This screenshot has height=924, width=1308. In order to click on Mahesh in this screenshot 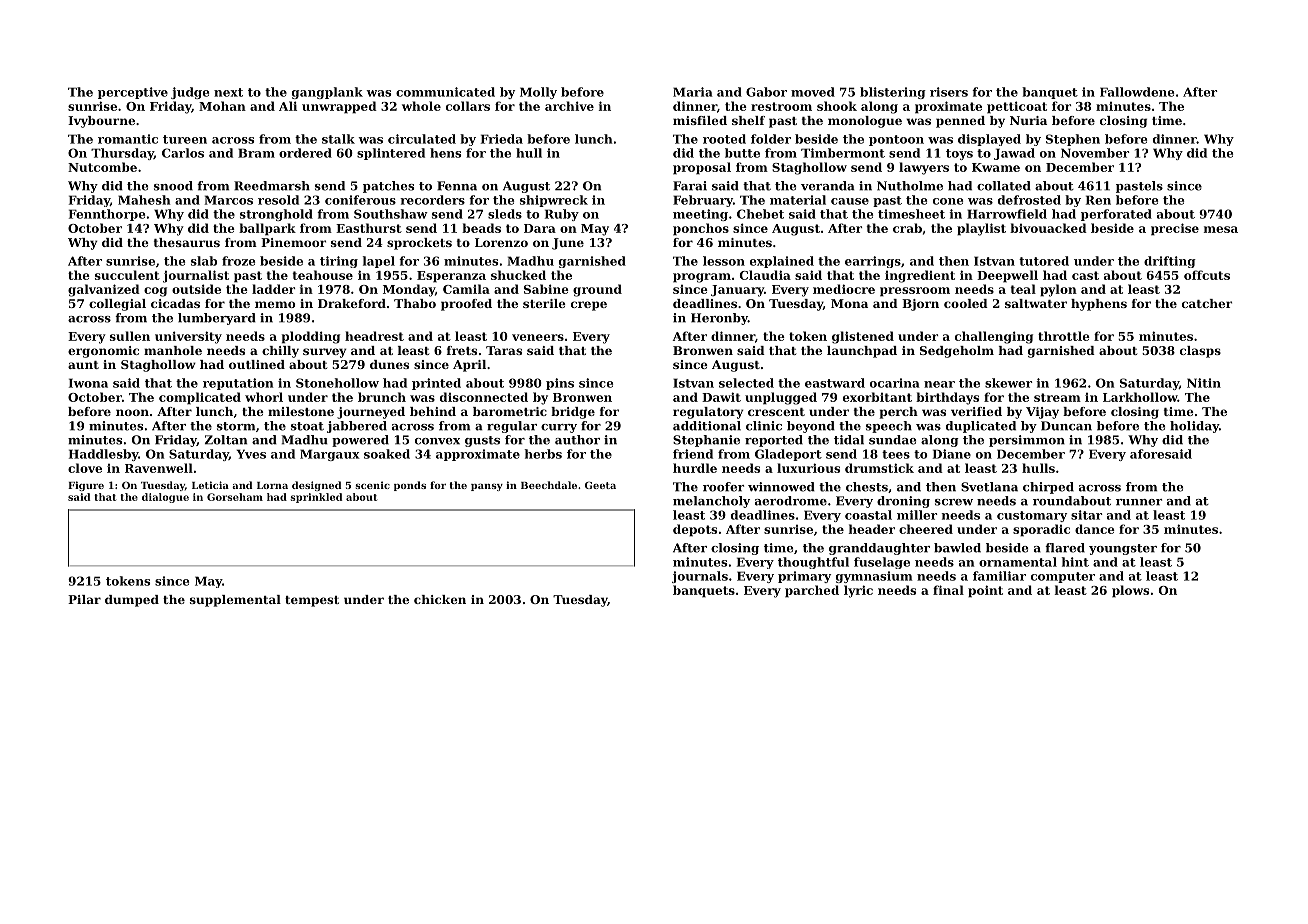, I will do `click(144, 200)`.
